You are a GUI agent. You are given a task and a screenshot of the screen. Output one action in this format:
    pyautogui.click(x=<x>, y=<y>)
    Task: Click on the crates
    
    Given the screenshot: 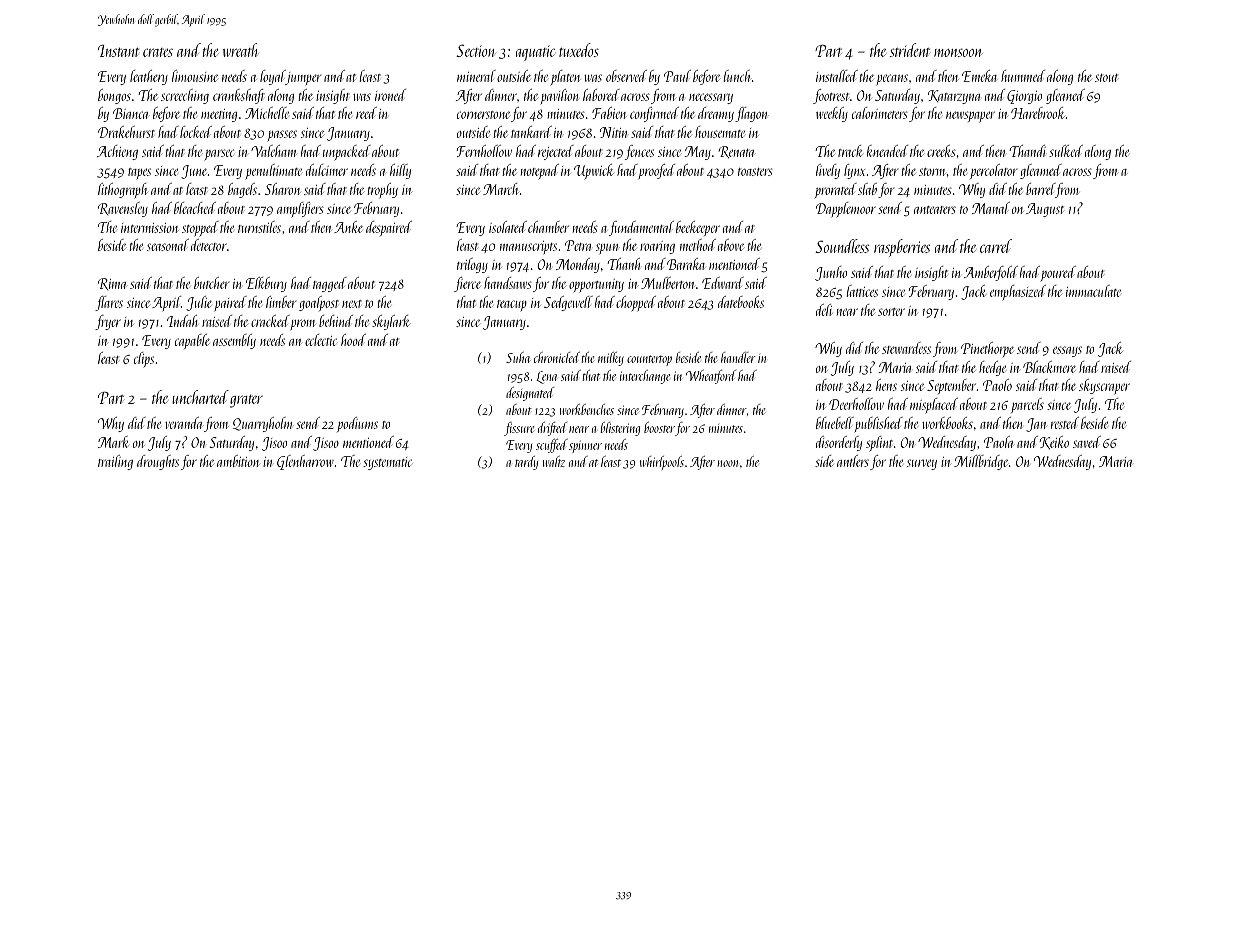 What is the action you would take?
    pyautogui.click(x=158, y=52)
